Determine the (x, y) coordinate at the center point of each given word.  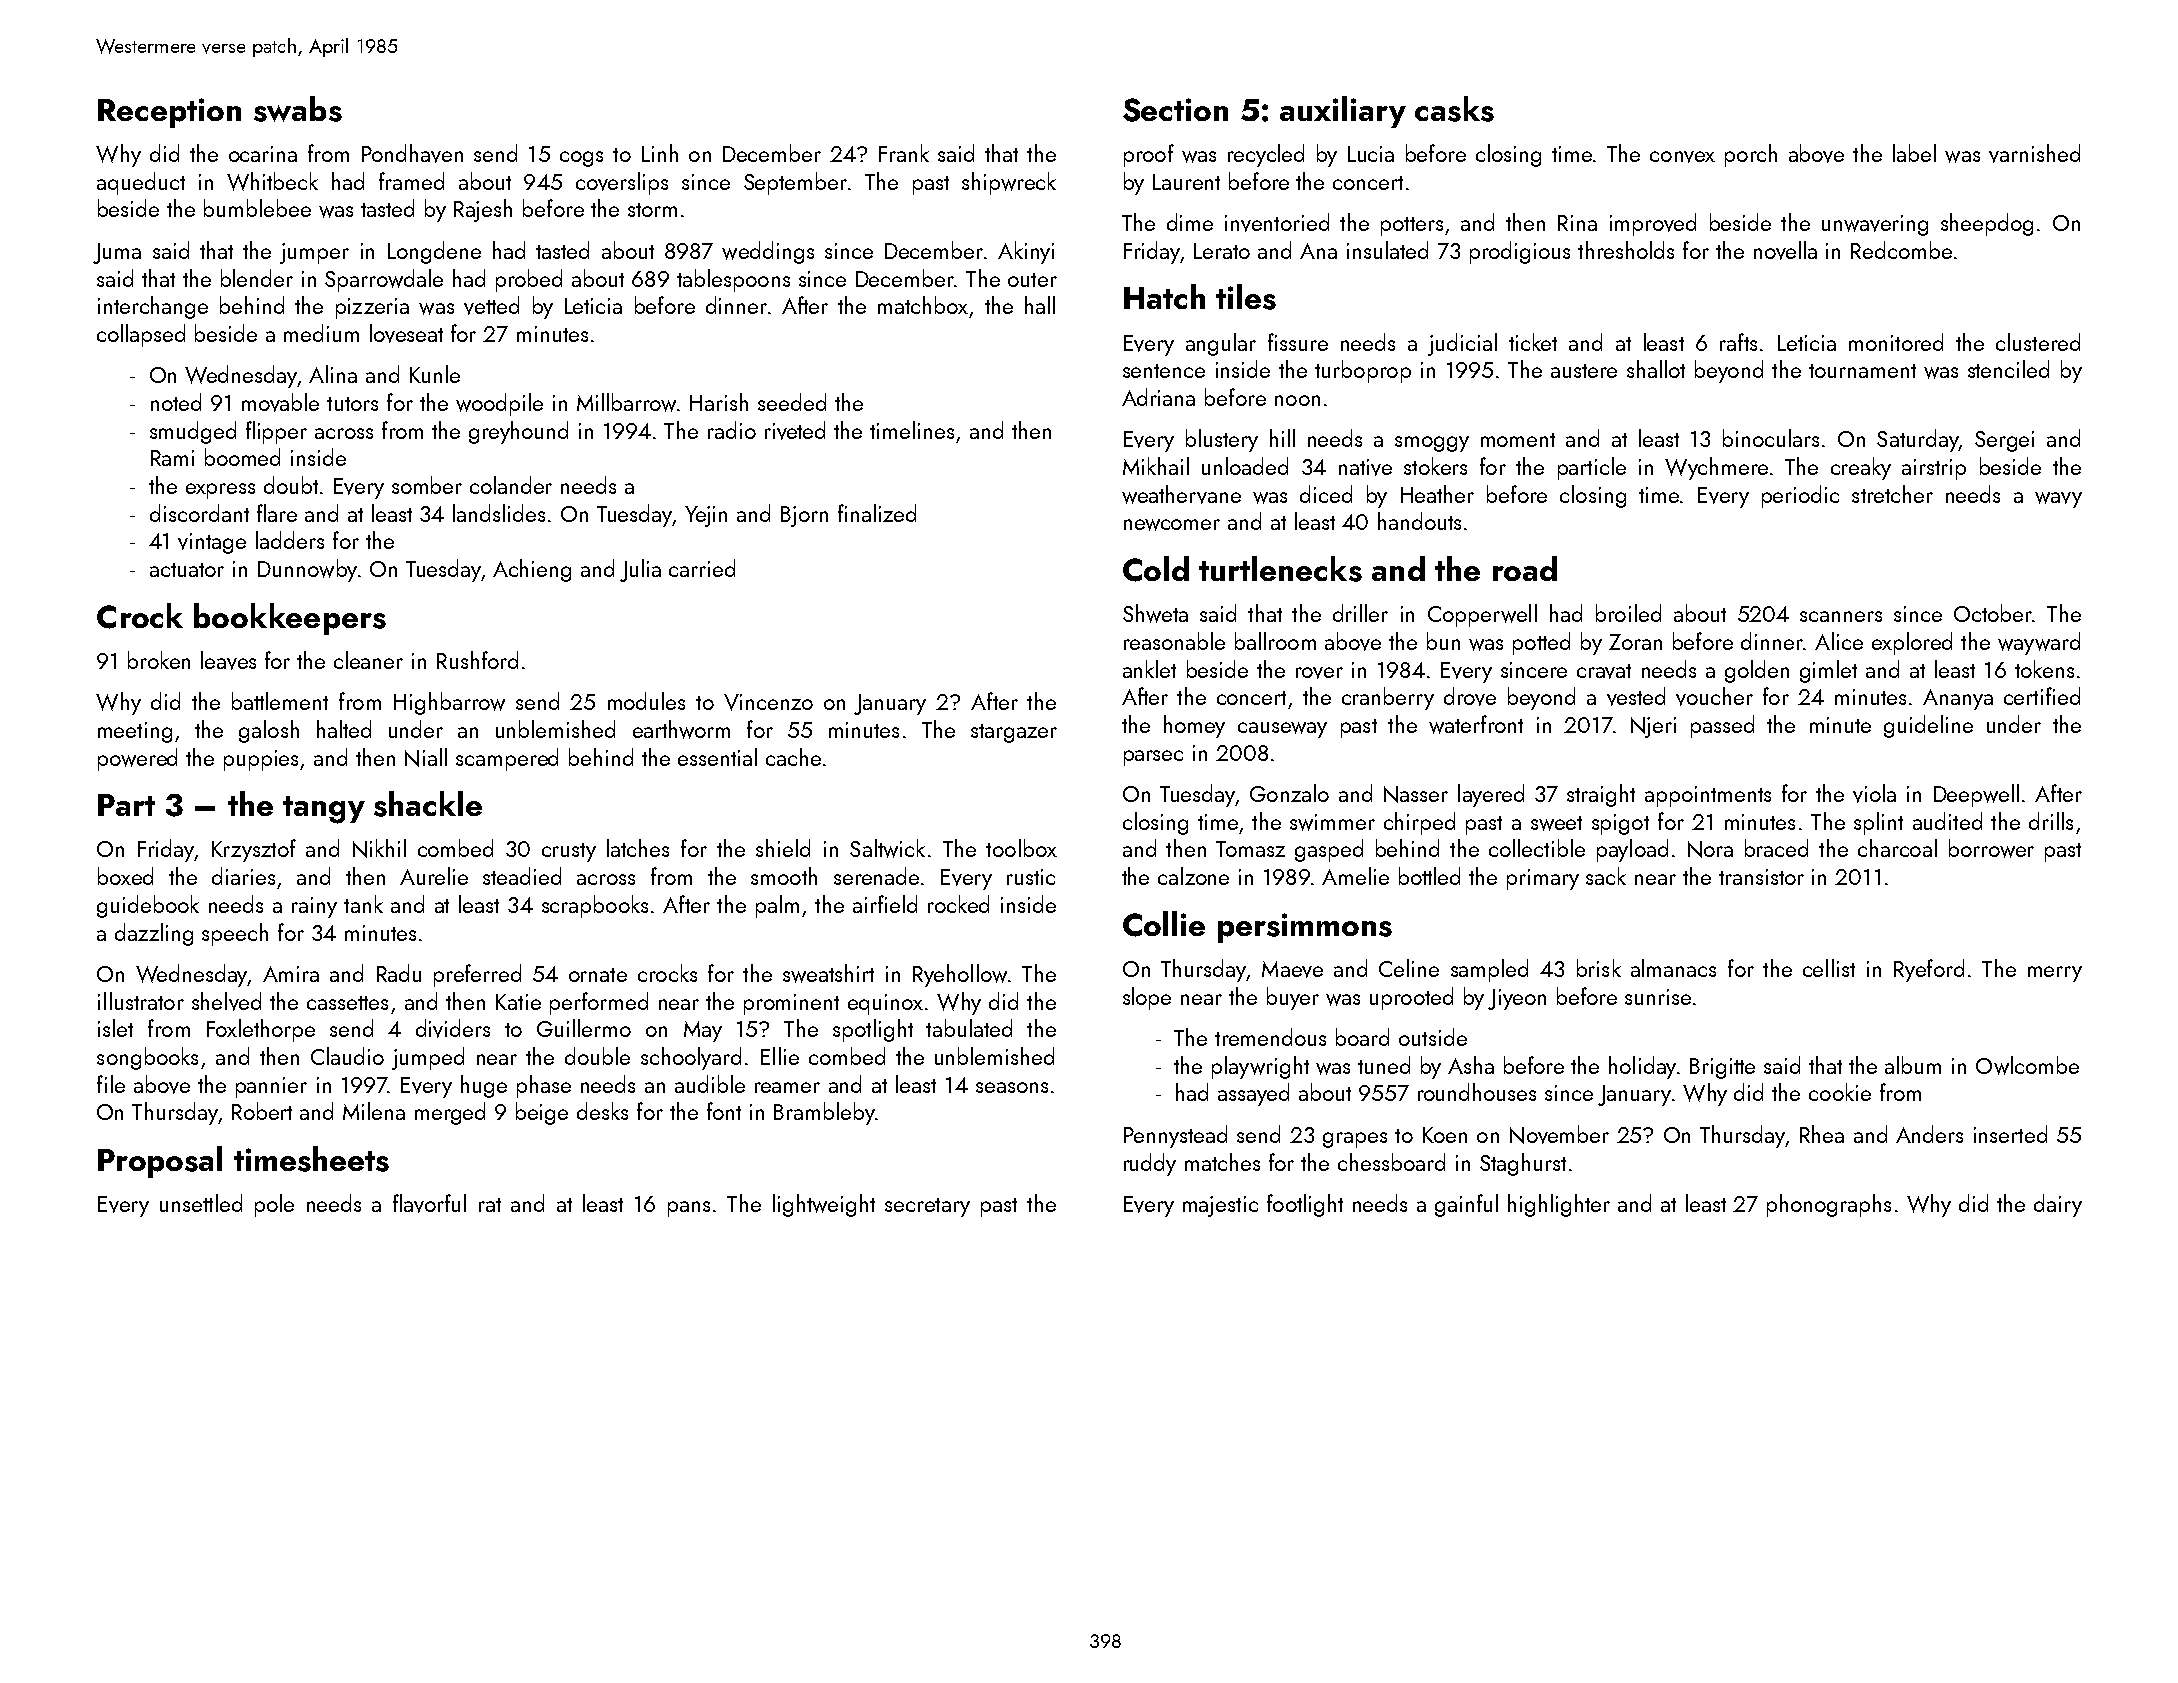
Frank (904, 153)
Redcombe (1901, 250)
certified (2042, 696)
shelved (226, 1001)
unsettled (201, 1203)
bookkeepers (290, 619)
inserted (2010, 1134)
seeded (792, 402)
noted (176, 402)
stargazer (1014, 733)
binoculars (1771, 438)
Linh (660, 153)
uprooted (1411, 998)
